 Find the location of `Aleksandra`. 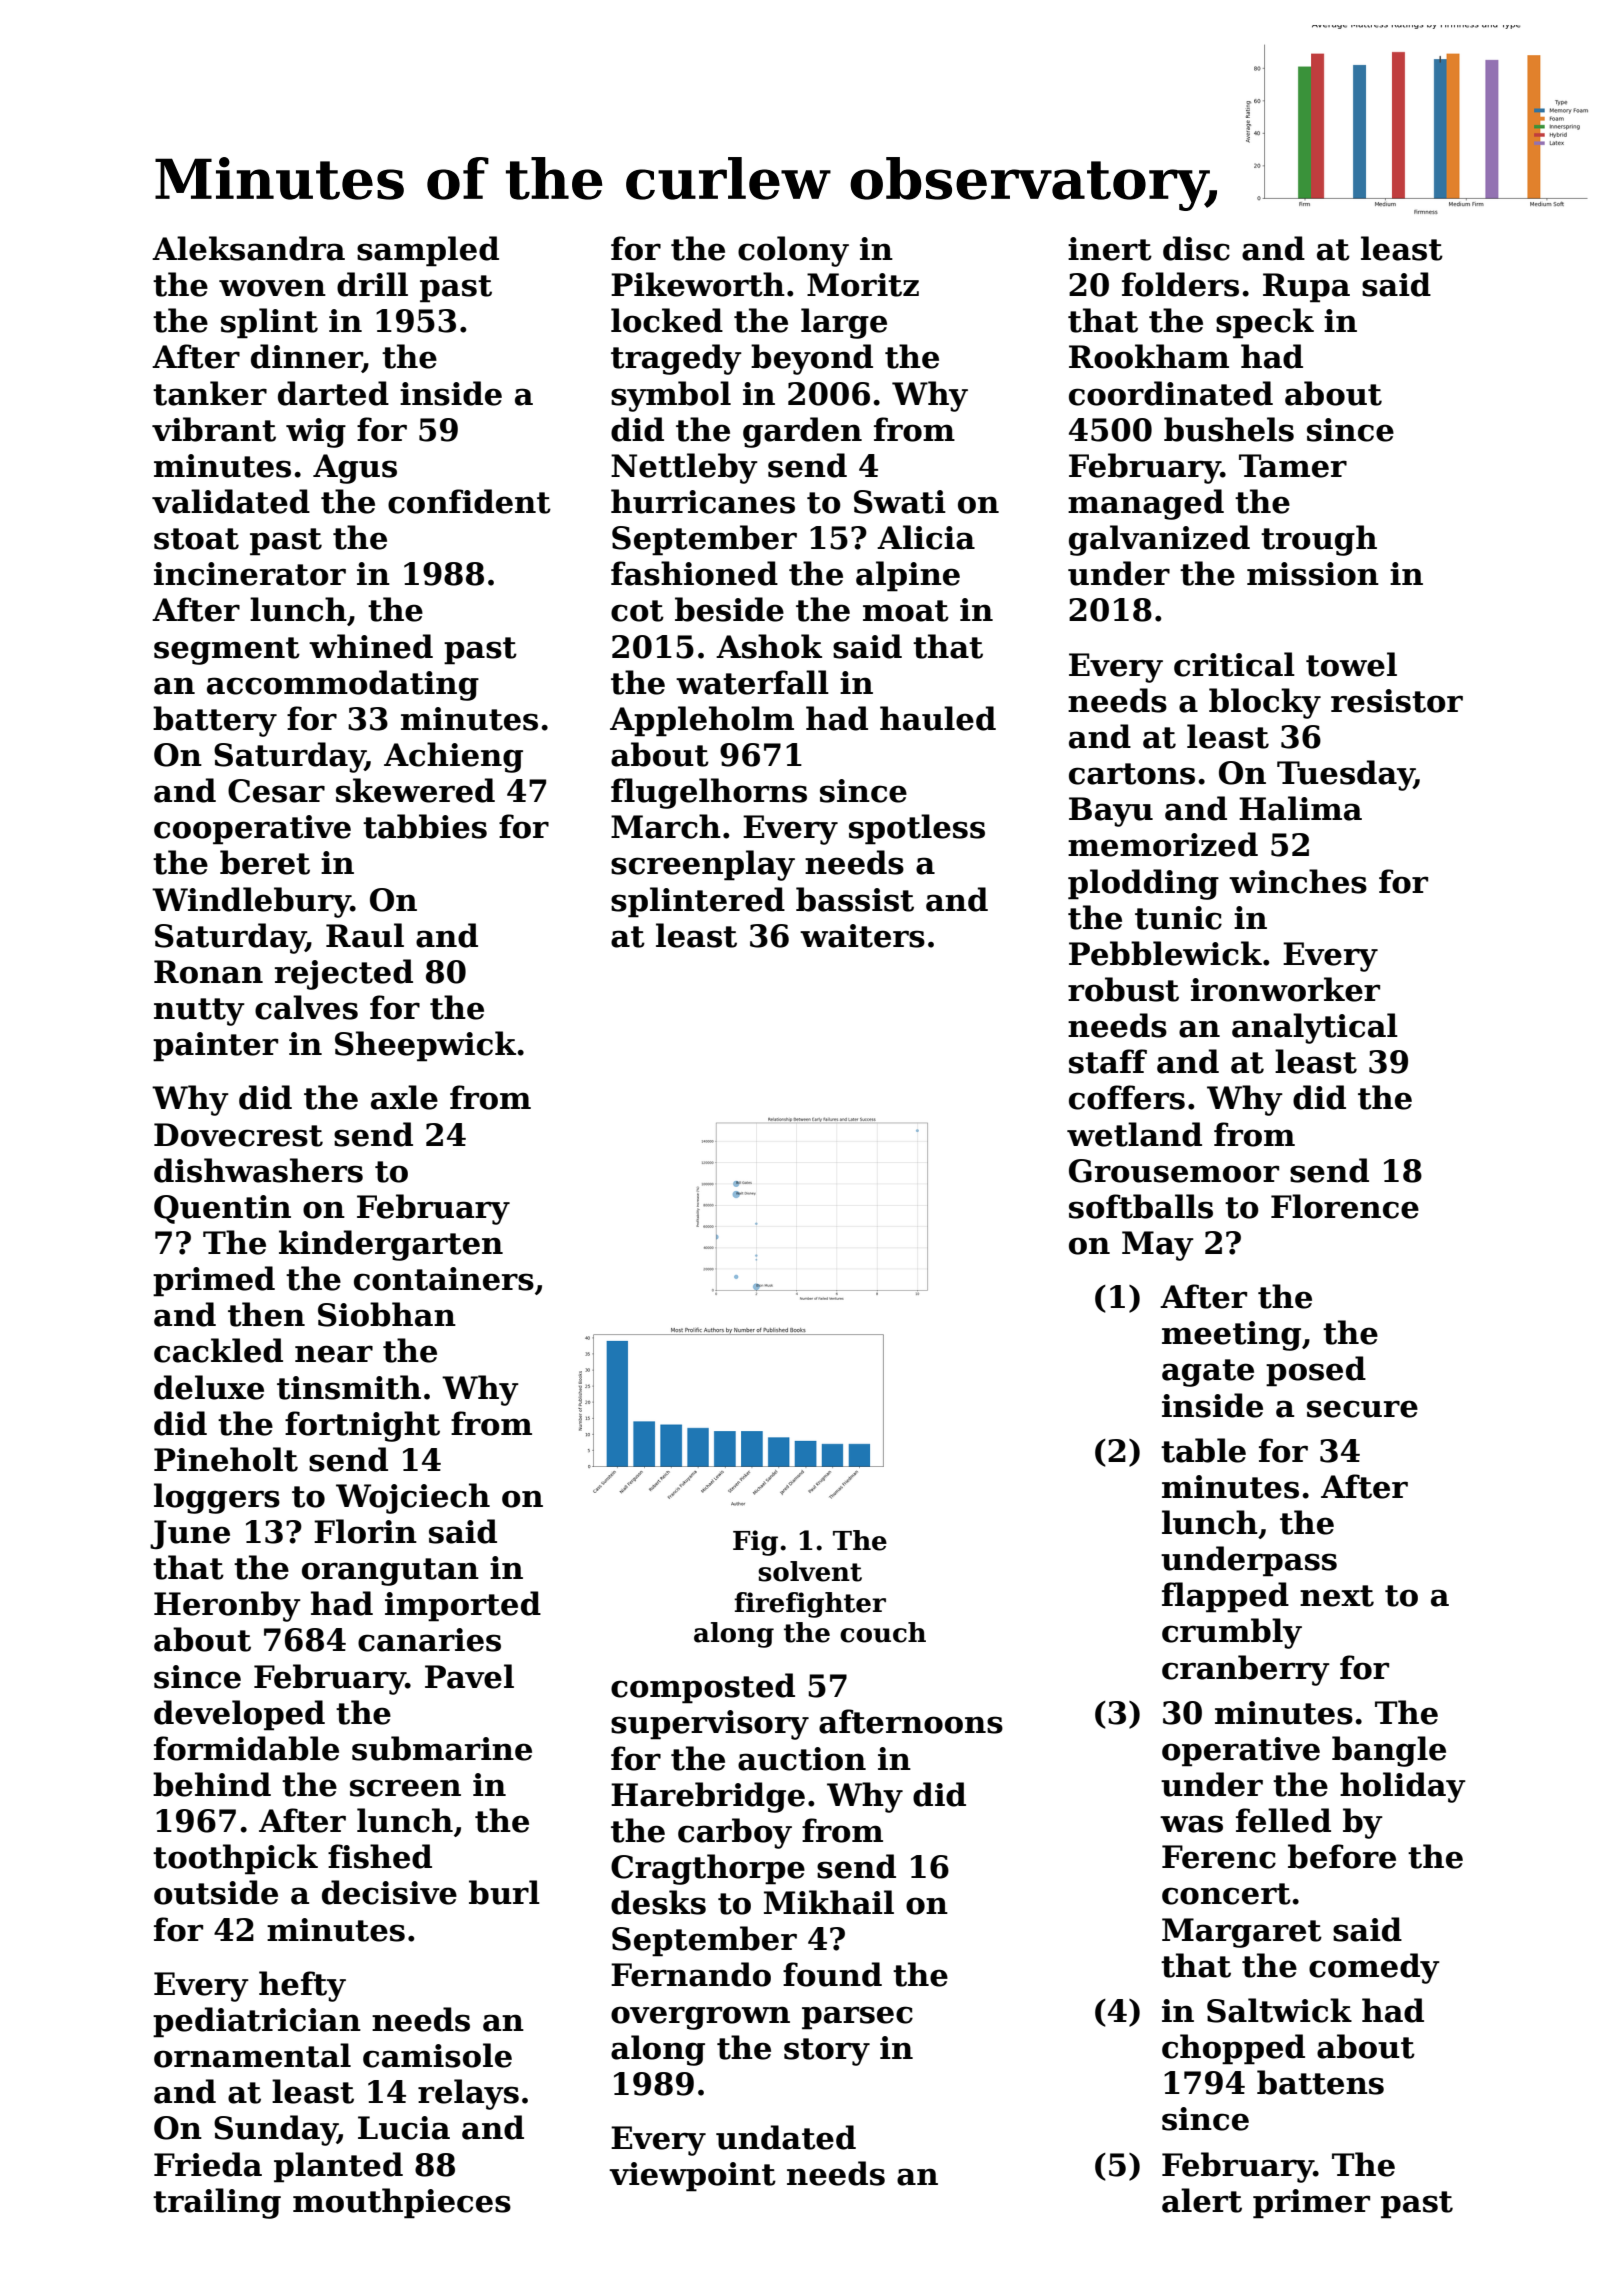

Aleksandra is located at coordinates (248, 248).
